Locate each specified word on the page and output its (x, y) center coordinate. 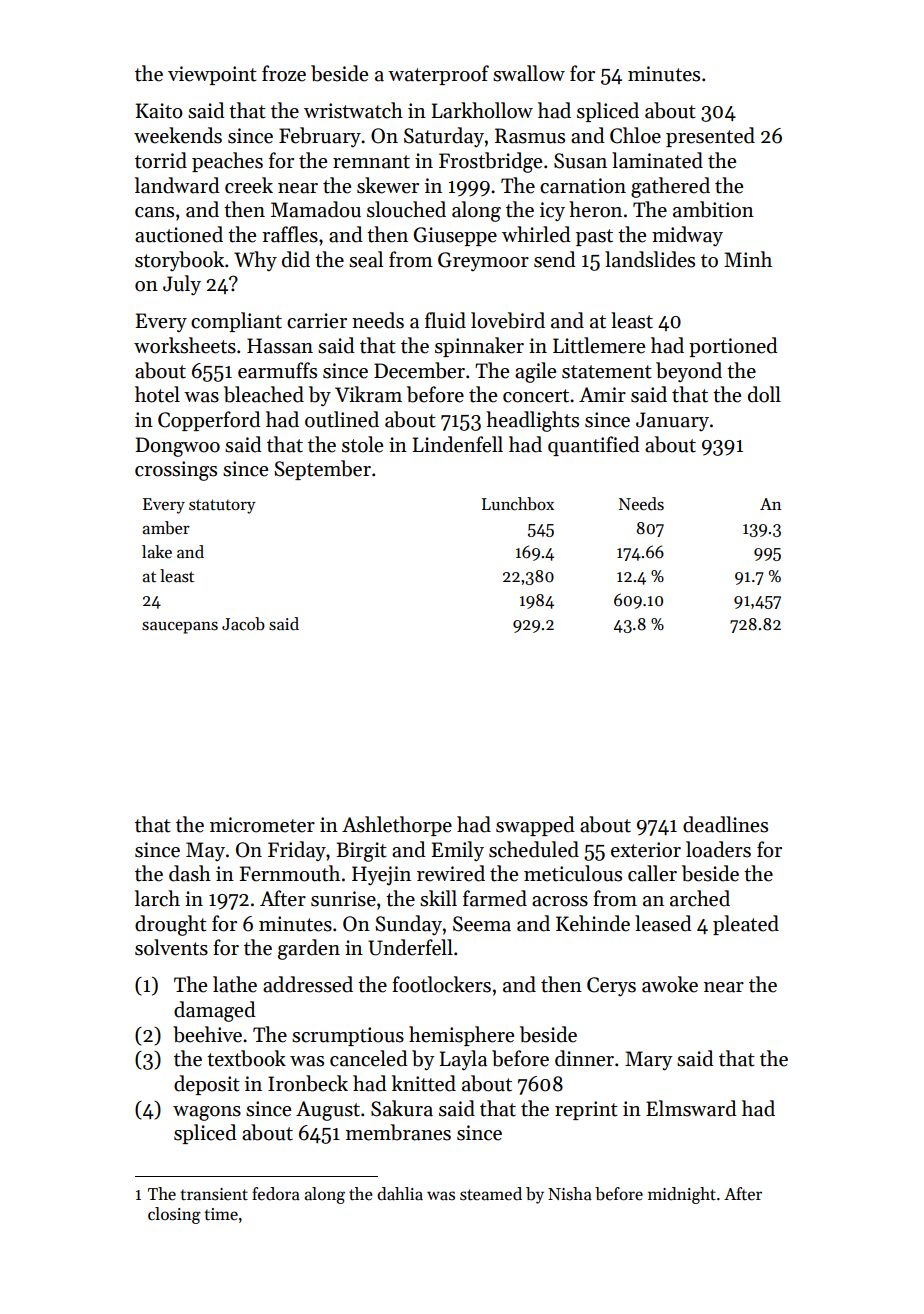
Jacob (243, 624)
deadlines (725, 824)
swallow (529, 73)
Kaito (159, 111)
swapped (535, 826)
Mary (649, 1061)
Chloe (635, 135)
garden (309, 949)
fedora (276, 1194)
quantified (594, 446)
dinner (584, 1058)
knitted (424, 1083)
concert (536, 396)
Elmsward (691, 1108)
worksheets (185, 345)
